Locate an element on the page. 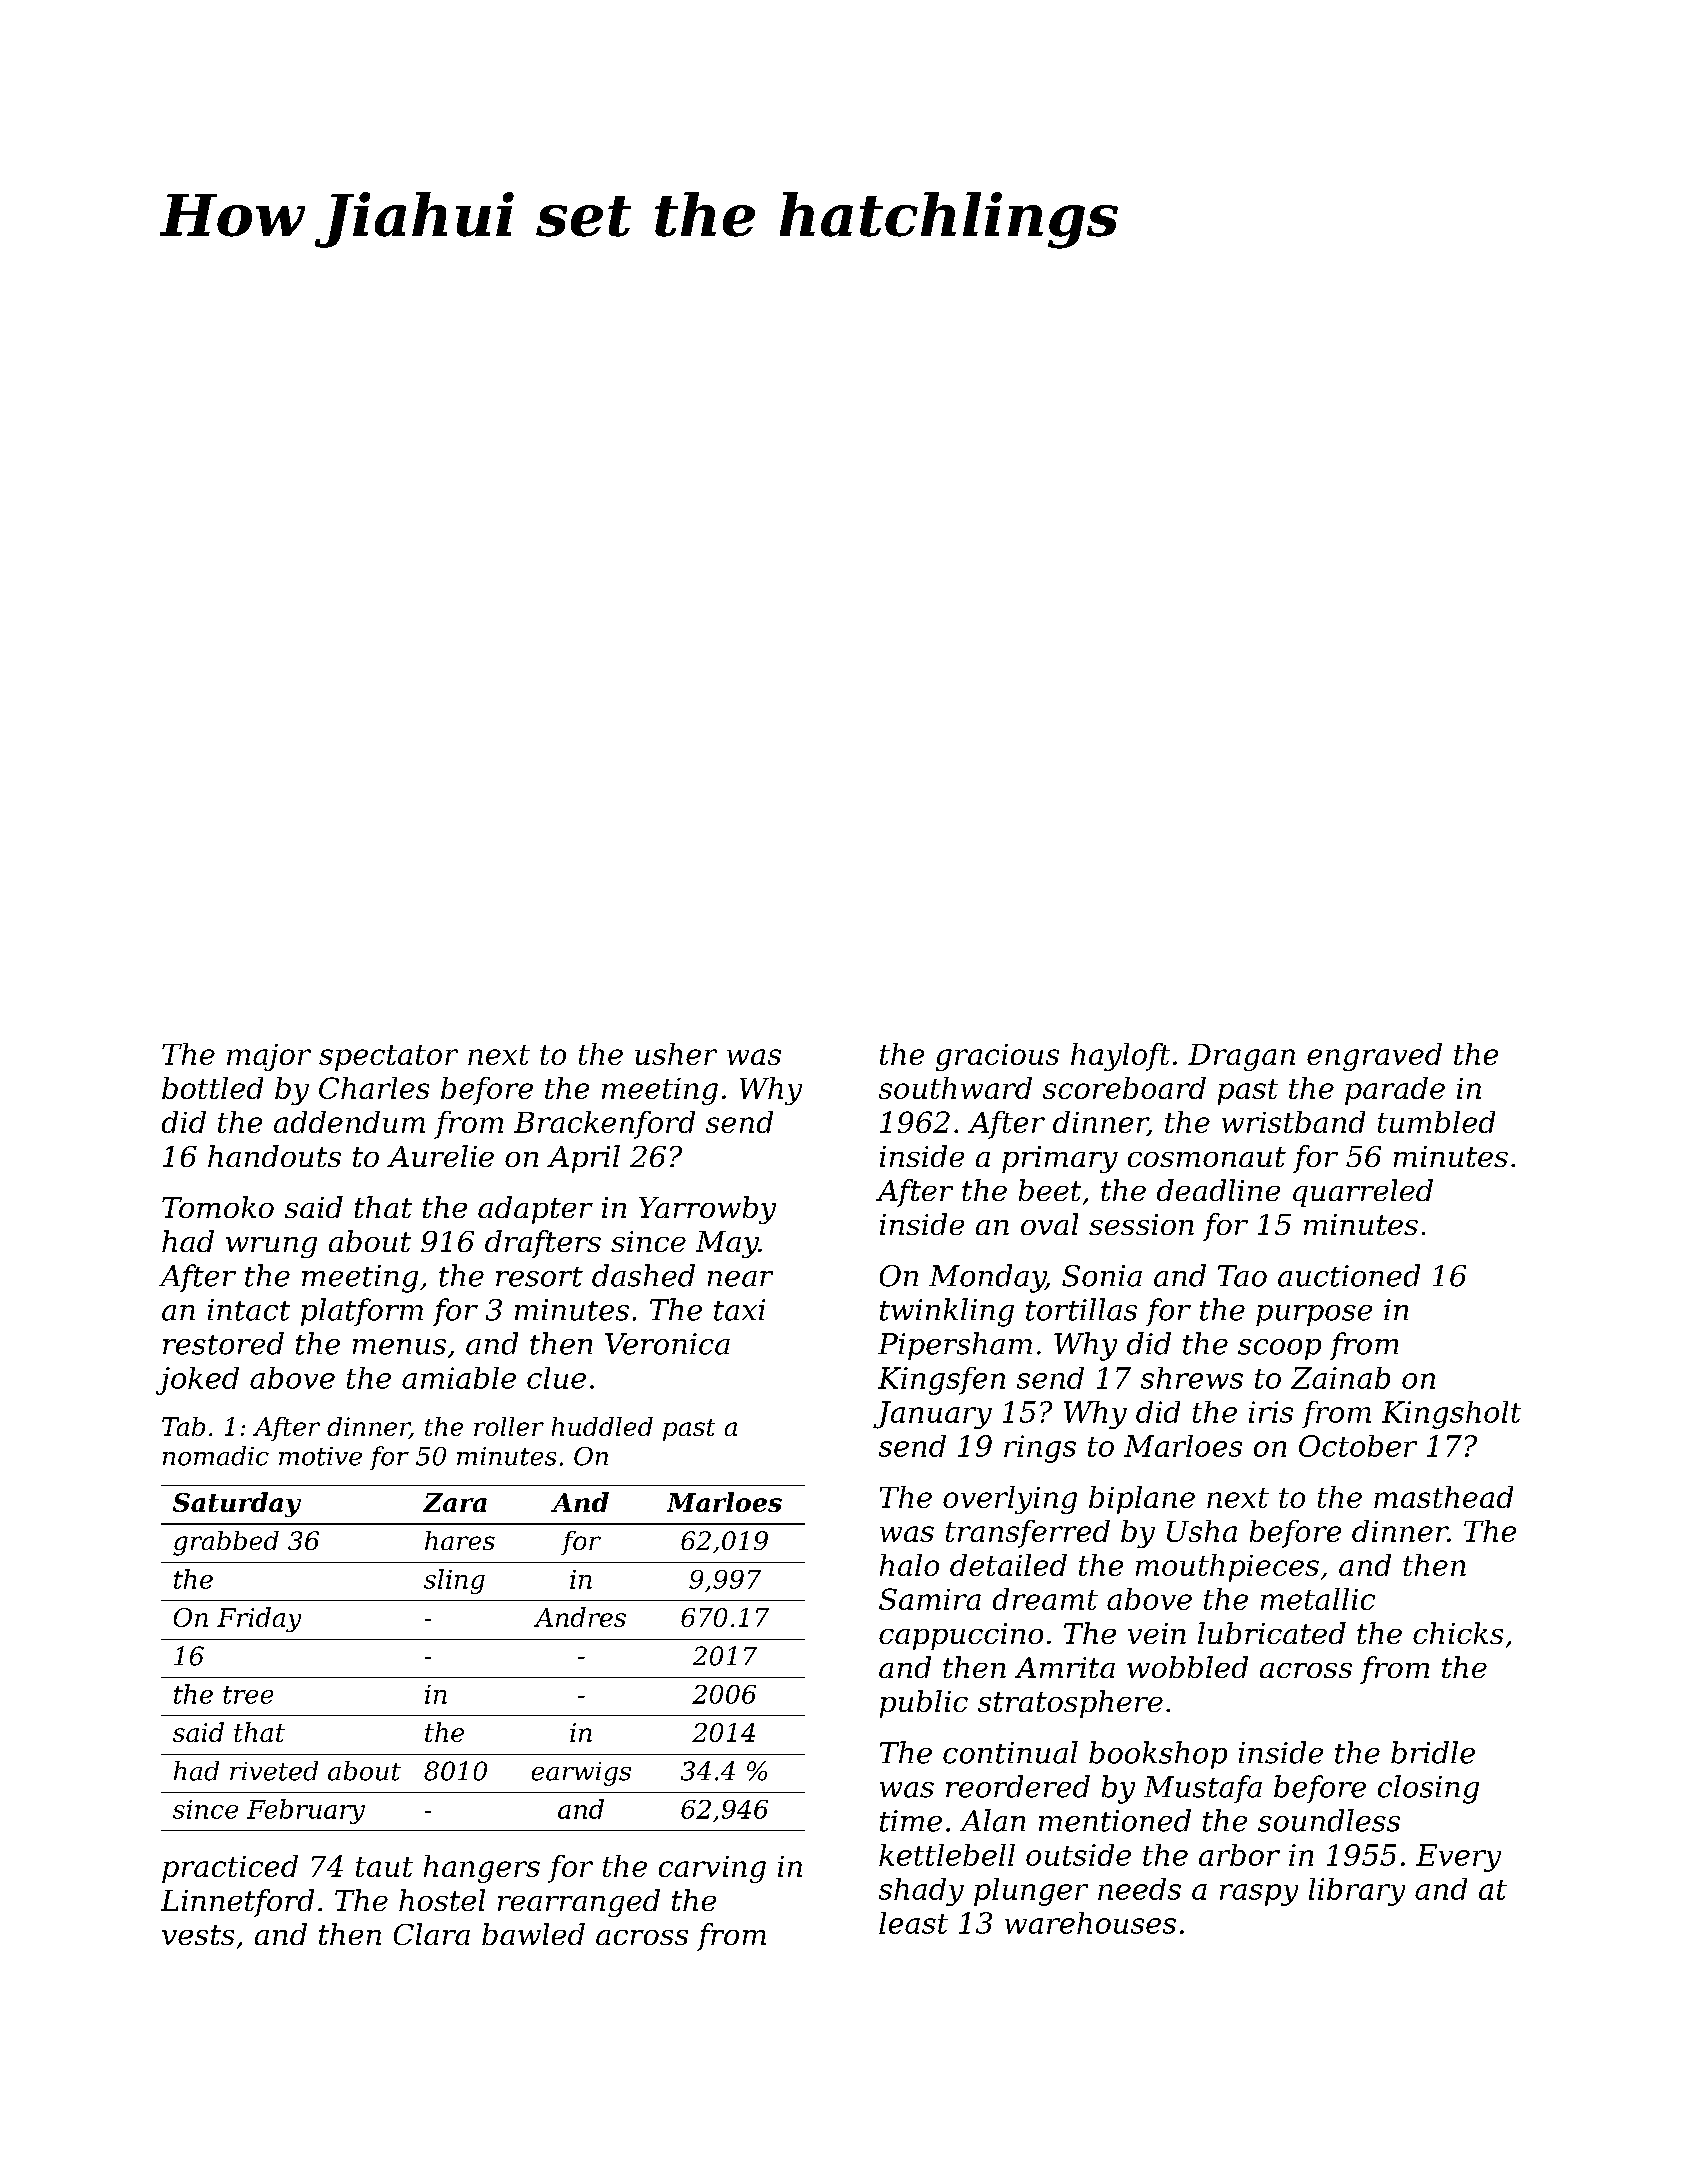  scoop is located at coordinates (1279, 1349).
